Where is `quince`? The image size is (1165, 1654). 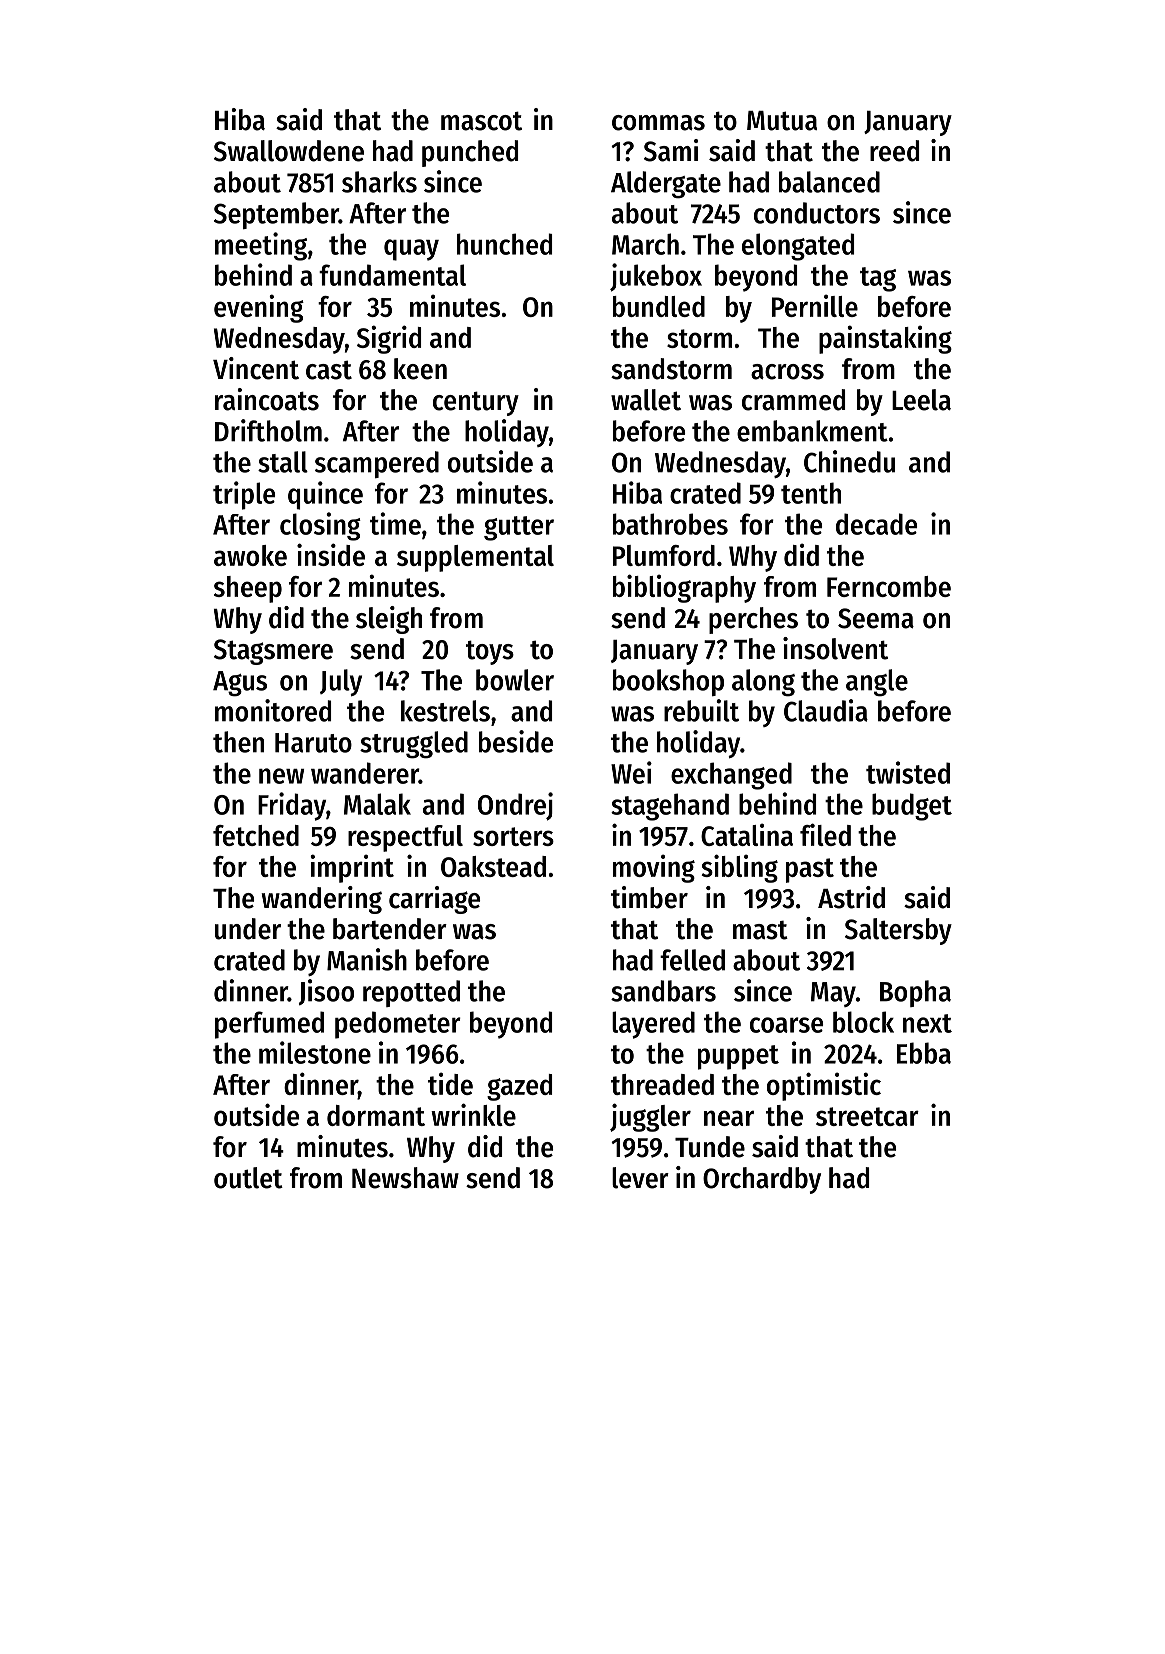 quince is located at coordinates (325, 495).
